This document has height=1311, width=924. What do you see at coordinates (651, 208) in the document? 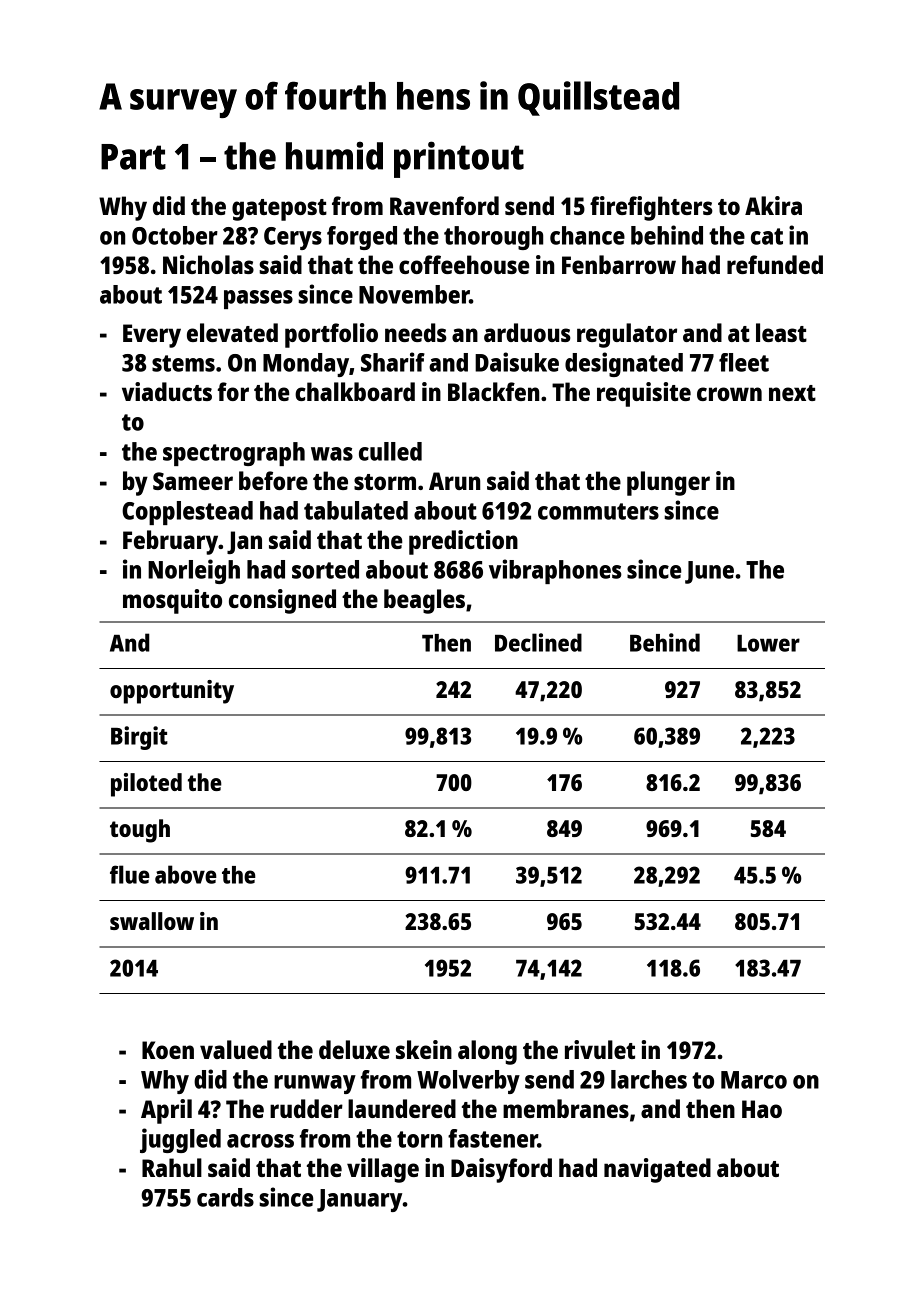
I see `firefighters` at bounding box center [651, 208].
